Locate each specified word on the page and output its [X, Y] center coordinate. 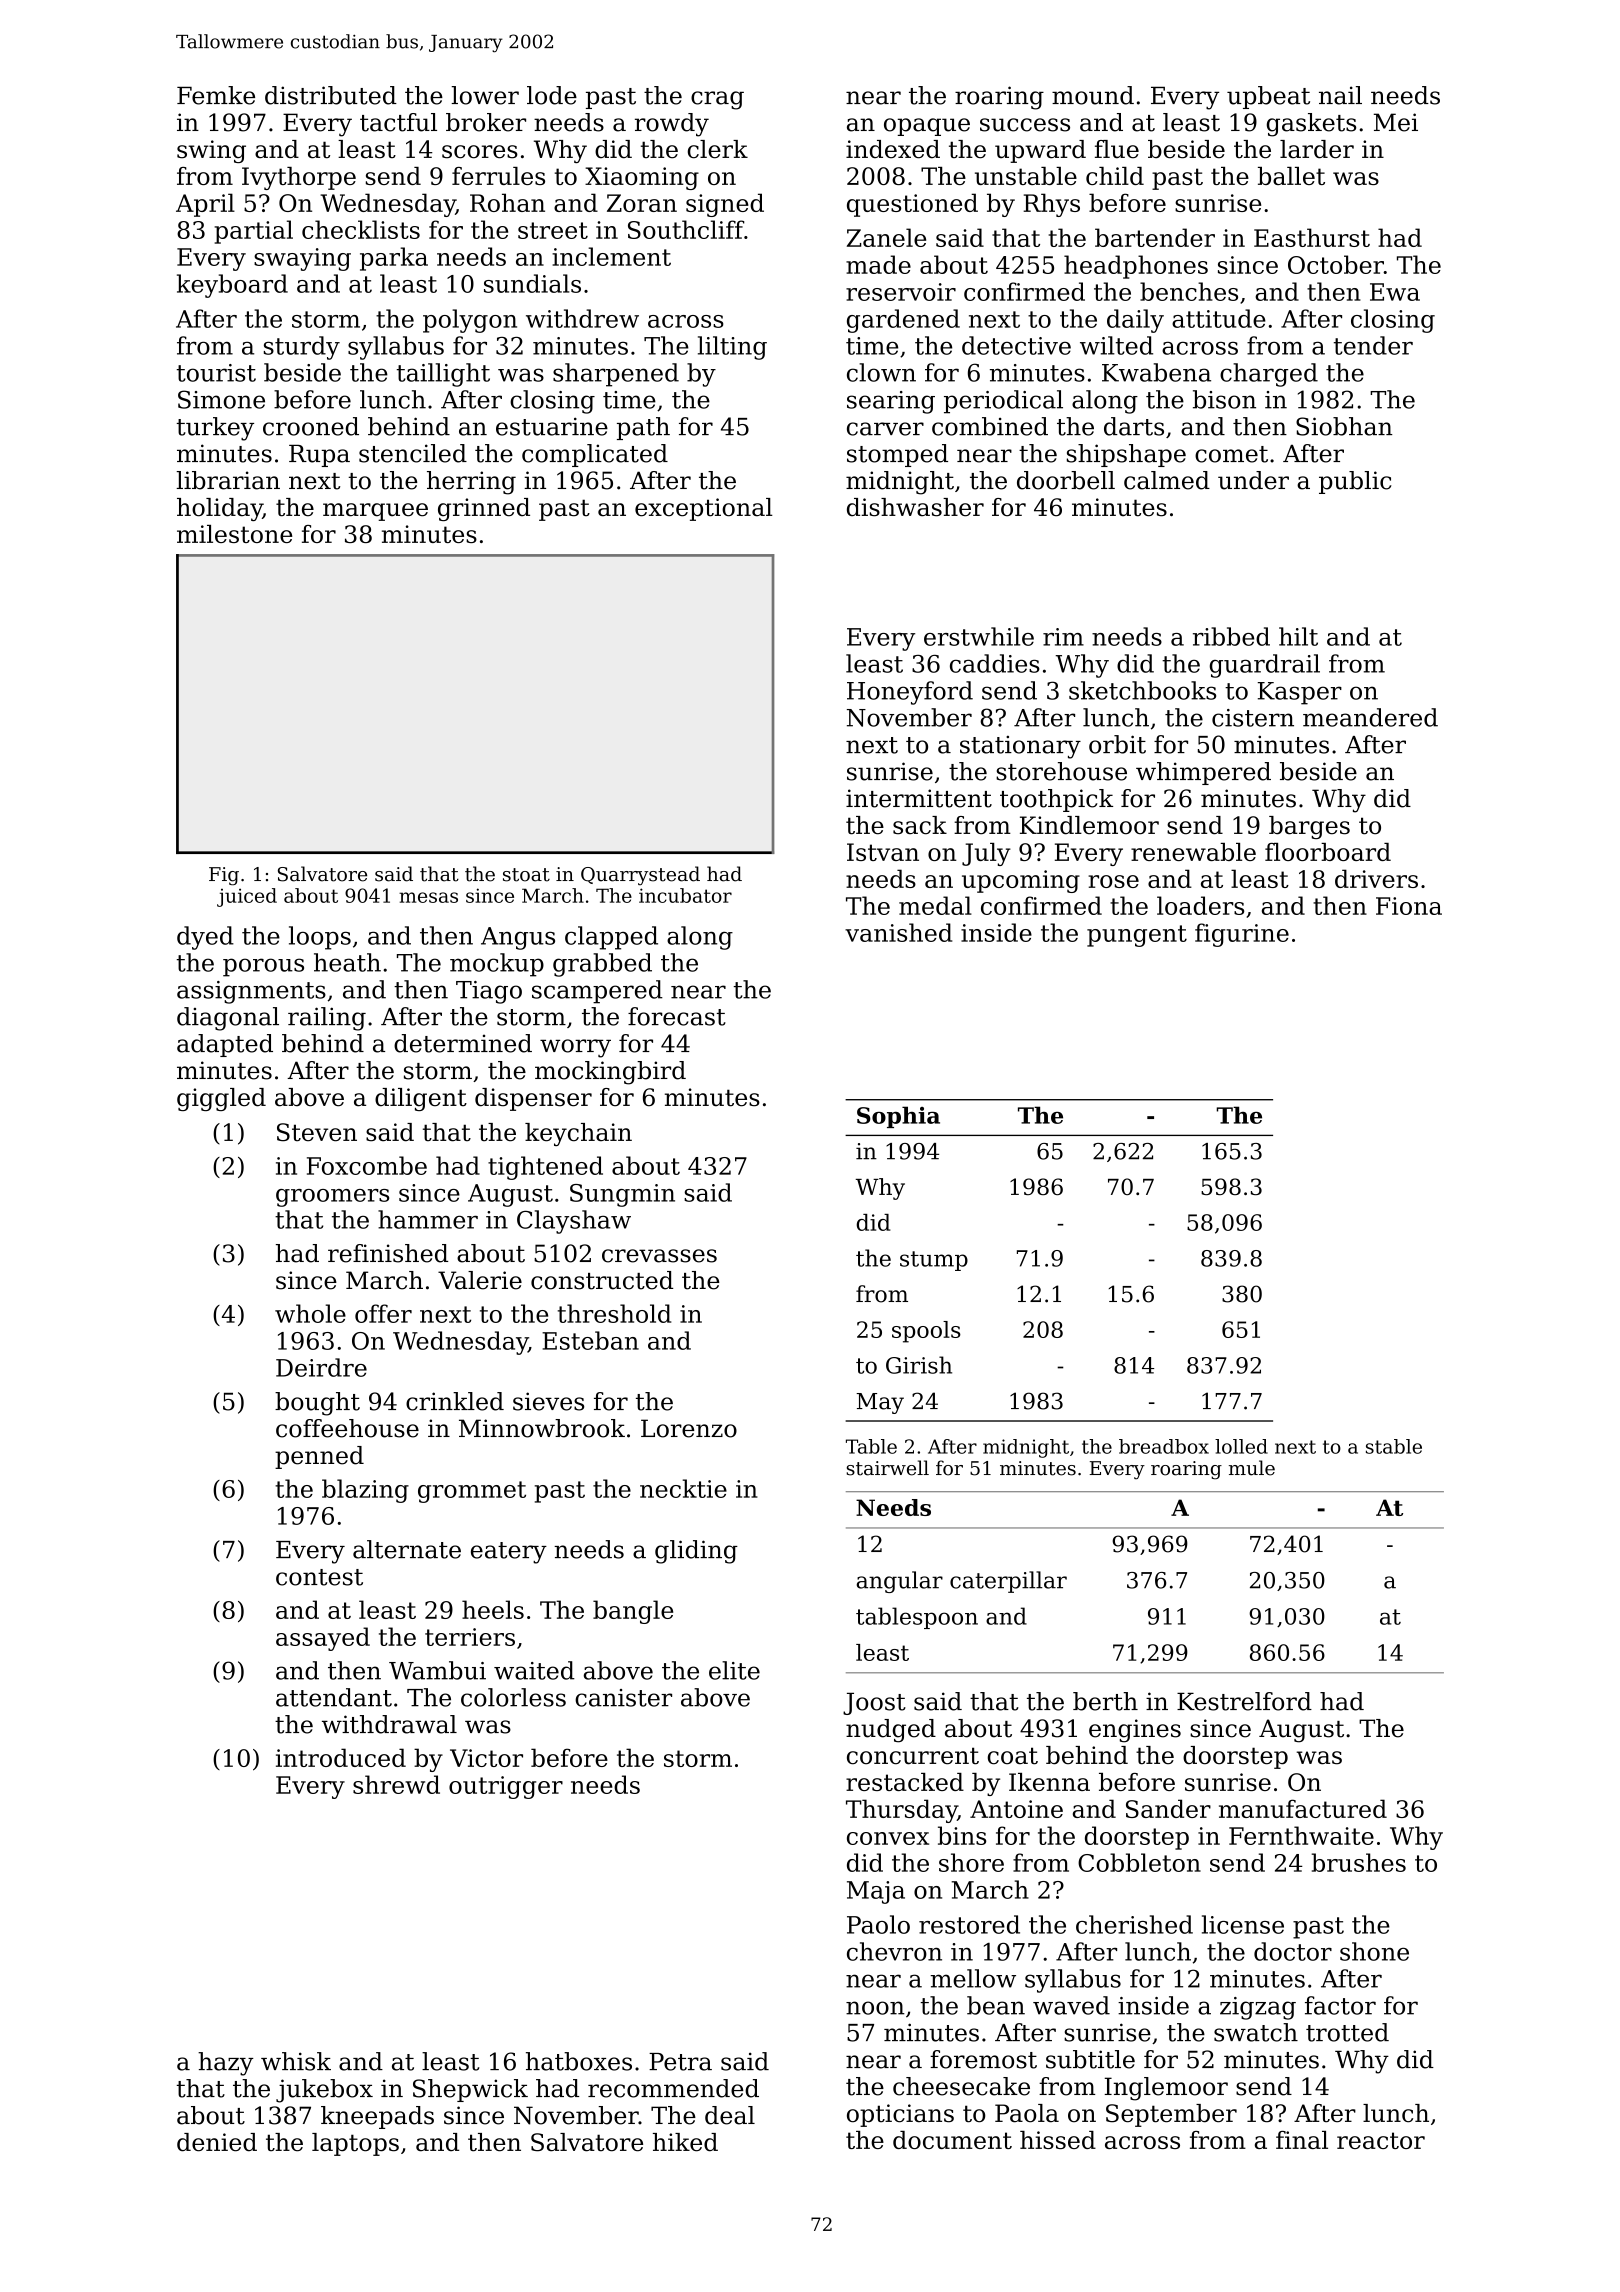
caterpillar [1008, 1582]
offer [383, 1313]
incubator [685, 895]
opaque [927, 127]
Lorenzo [689, 1428]
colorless [513, 1697]
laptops [355, 2144]
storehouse [1061, 771]
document [952, 2140]
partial [253, 232]
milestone [234, 534]
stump [934, 1261]
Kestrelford [1244, 1701]
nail [1340, 95]
